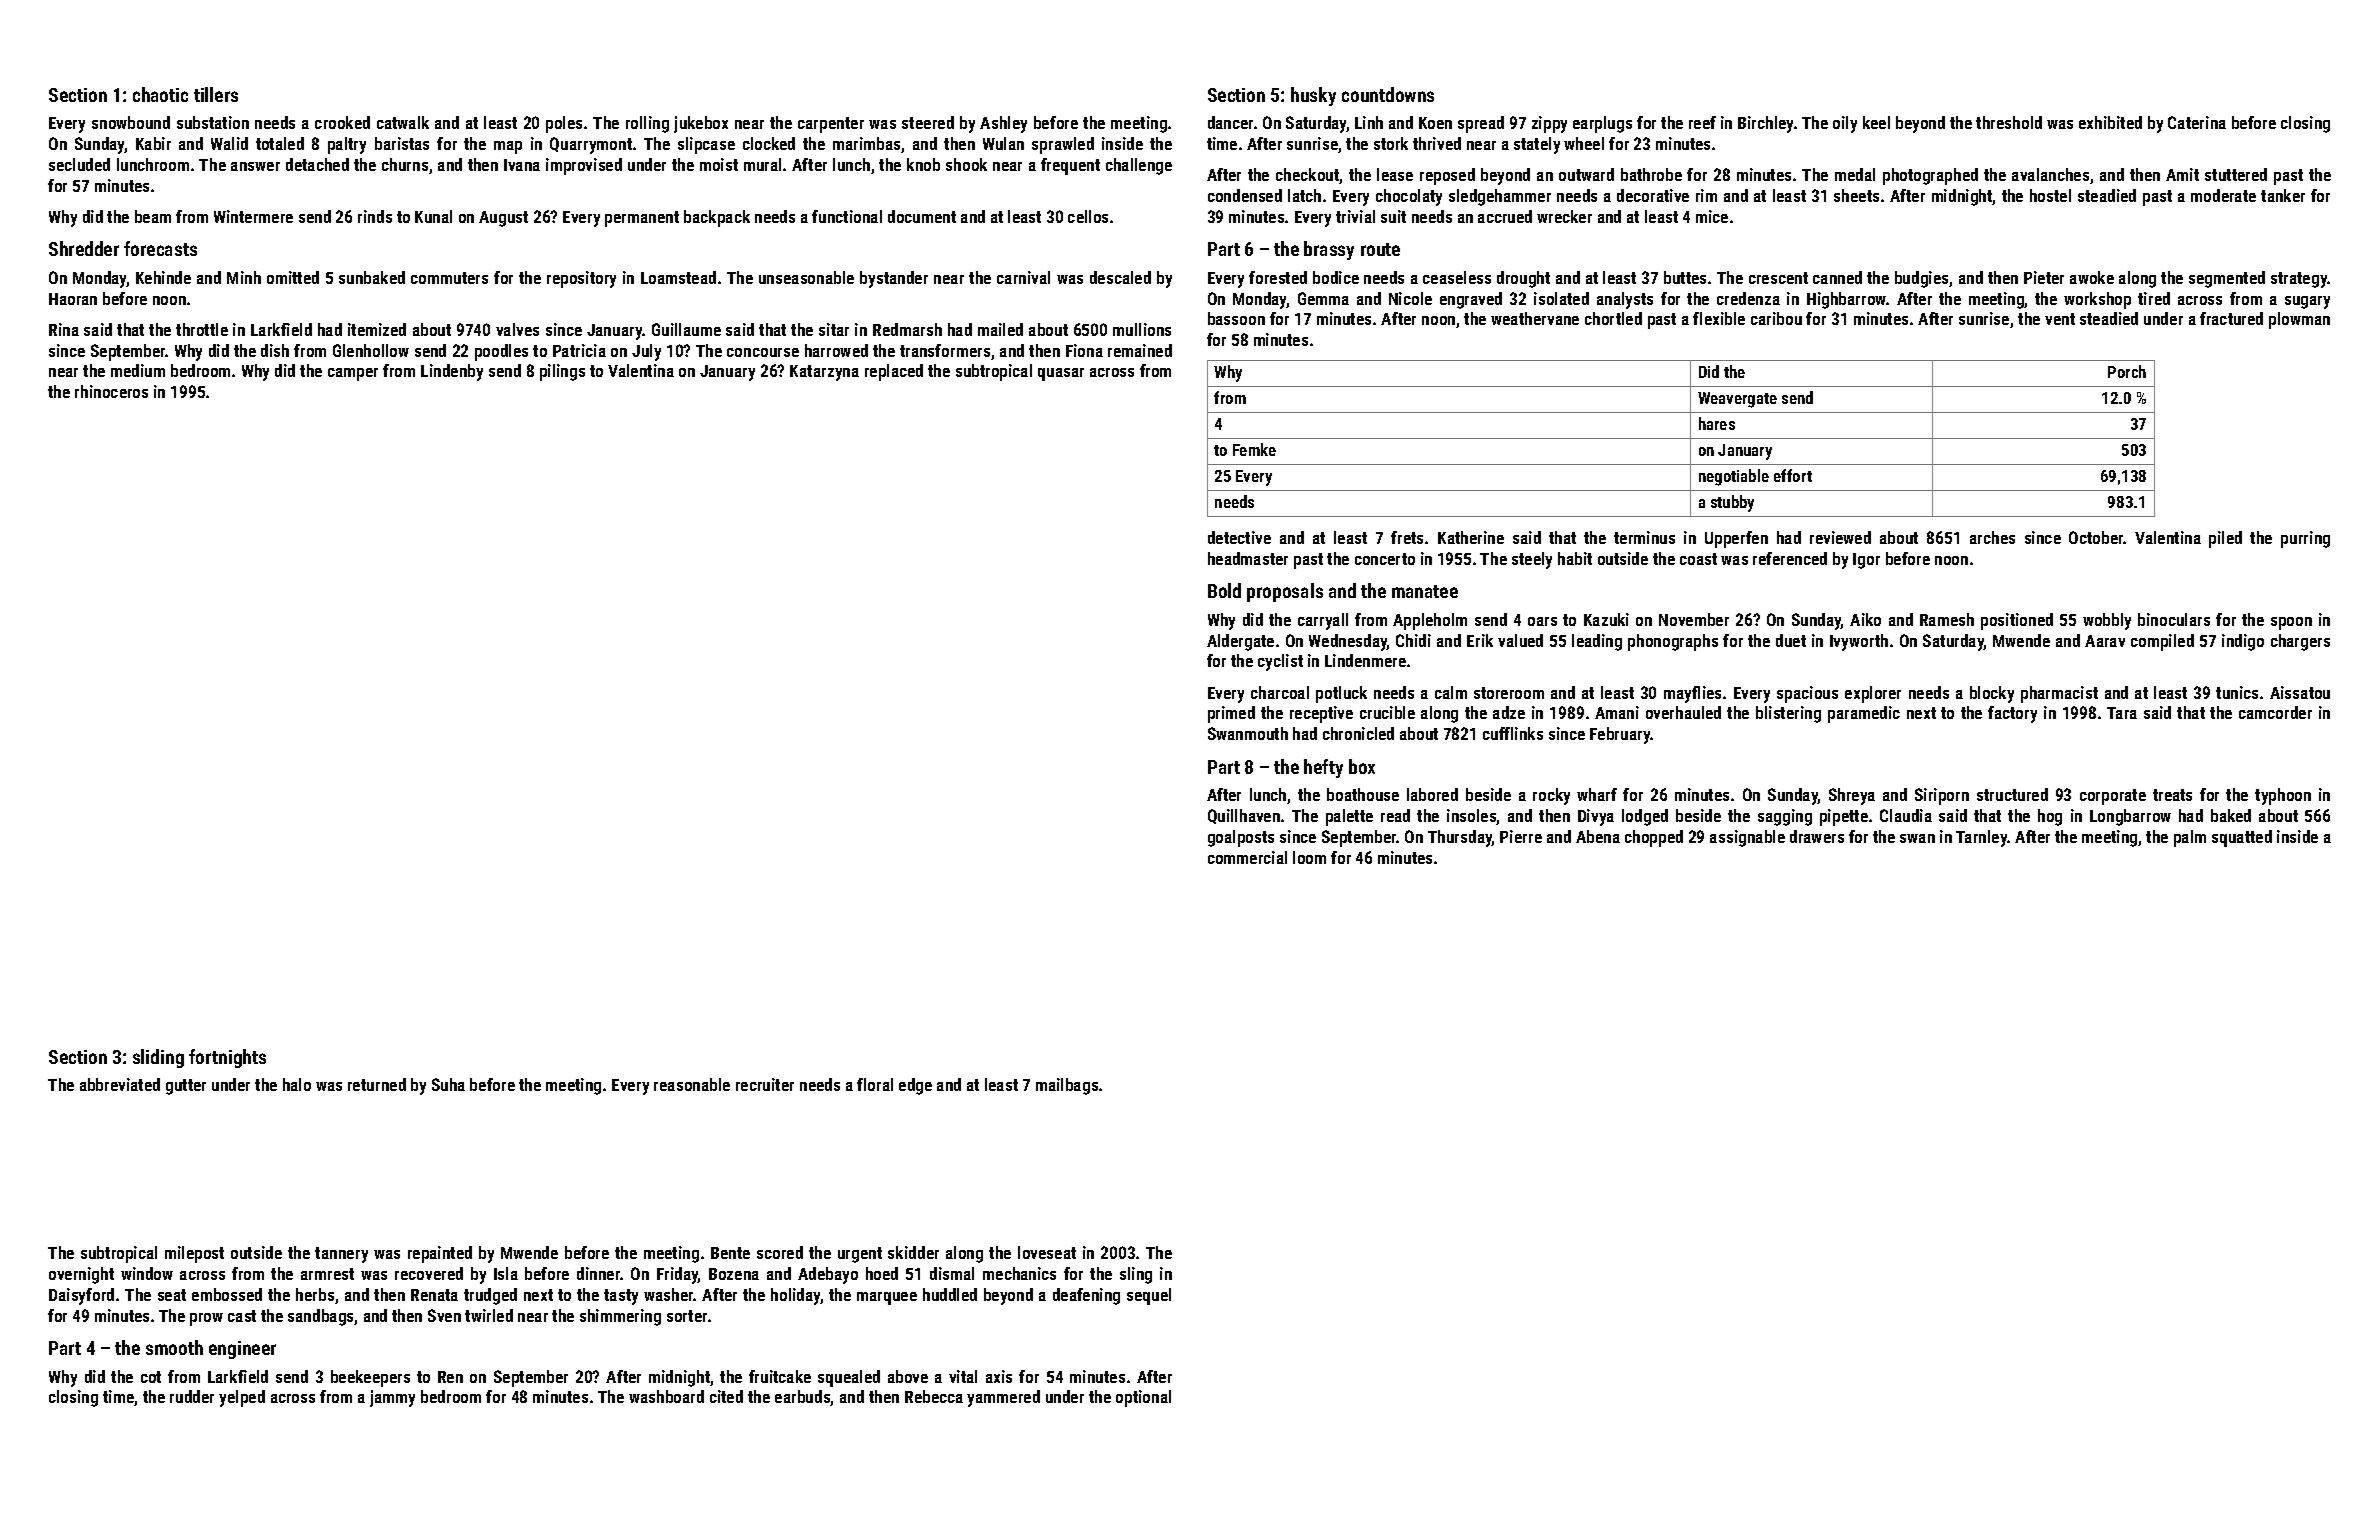 The image size is (2380, 1540). I want to click on tillers, so click(216, 94).
